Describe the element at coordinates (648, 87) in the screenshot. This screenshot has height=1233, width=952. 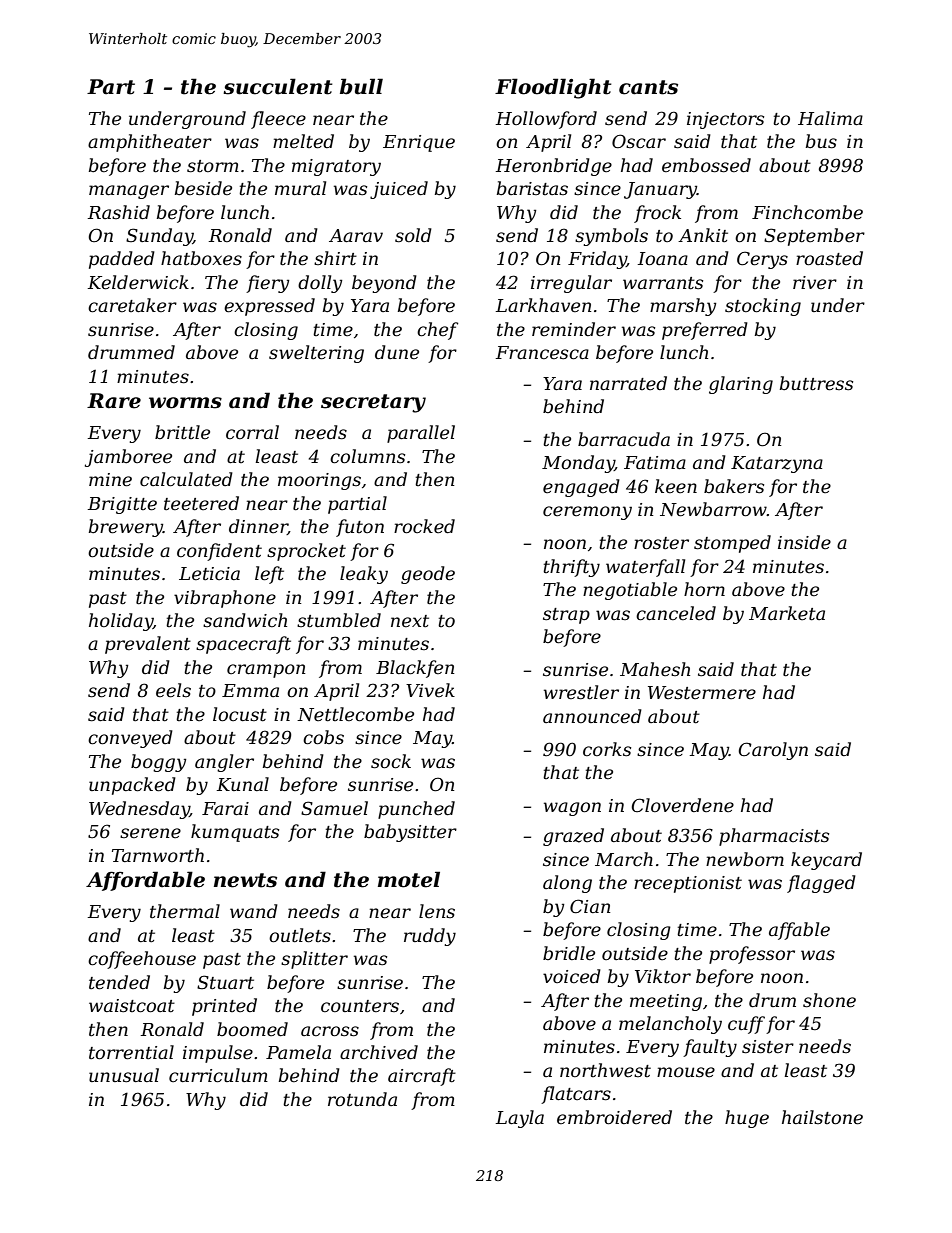
I see `cants` at that location.
